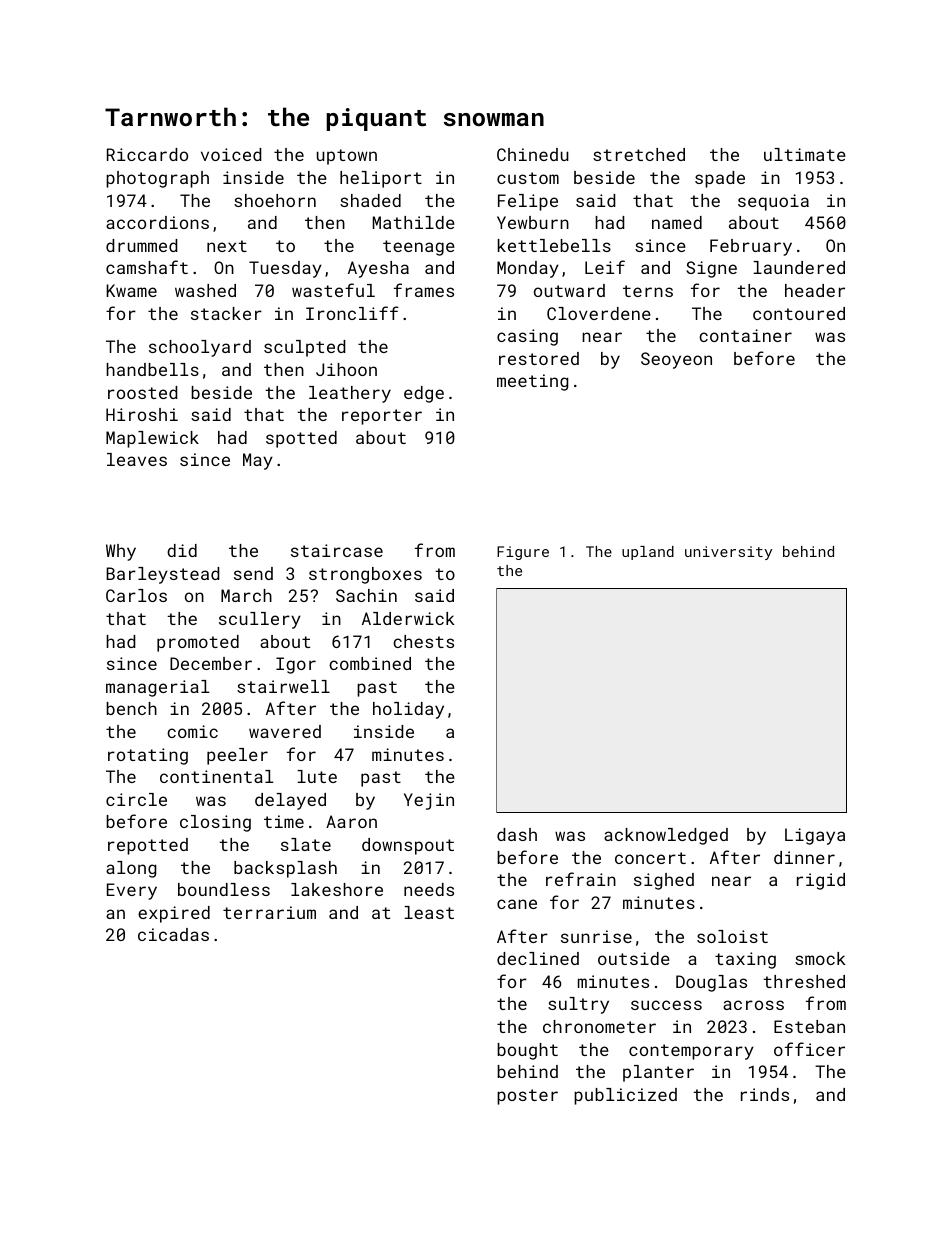  Describe the element at coordinates (527, 1097) in the screenshot. I see `poster` at that location.
